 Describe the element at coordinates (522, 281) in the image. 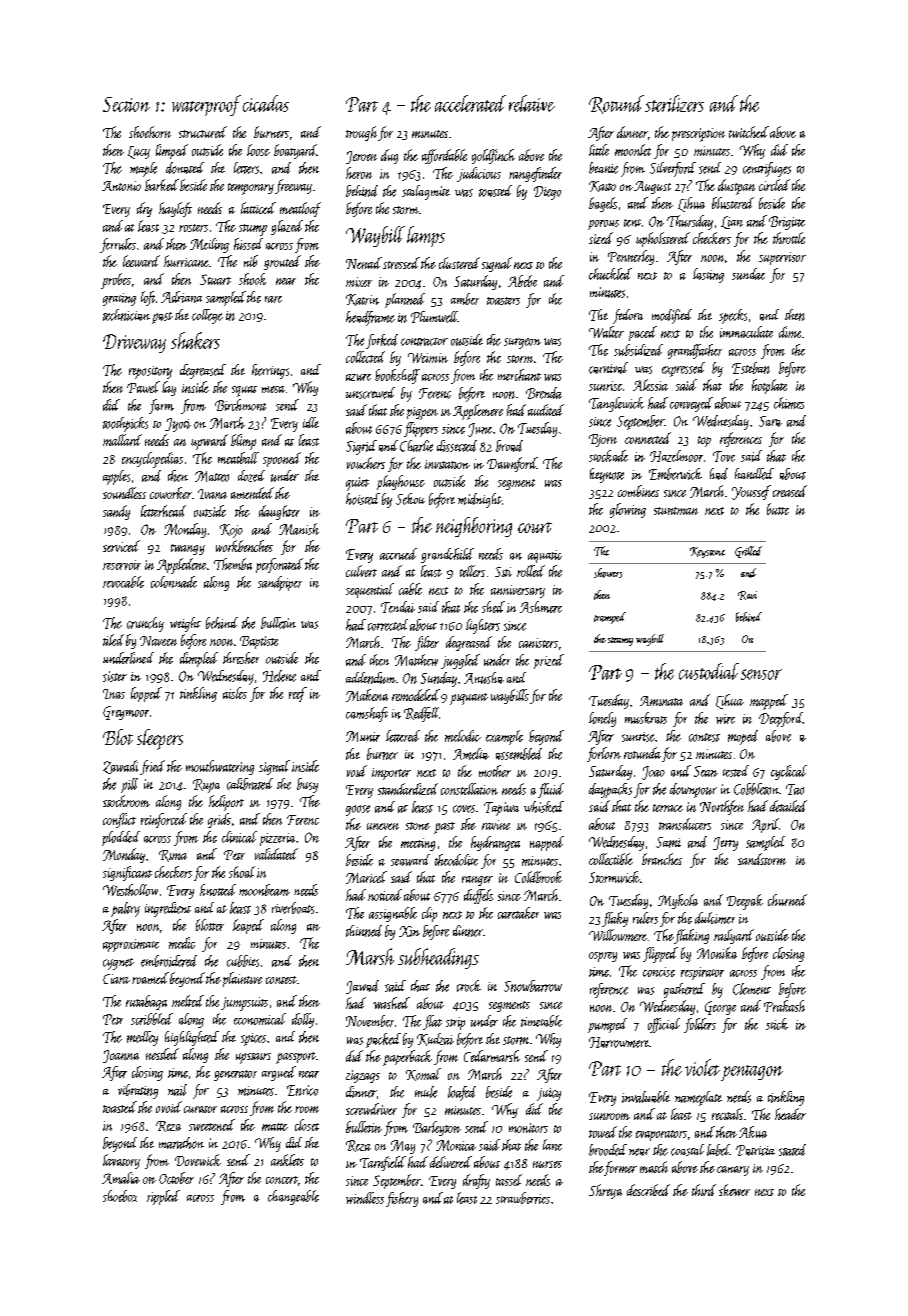

I see `Abebe` at that location.
